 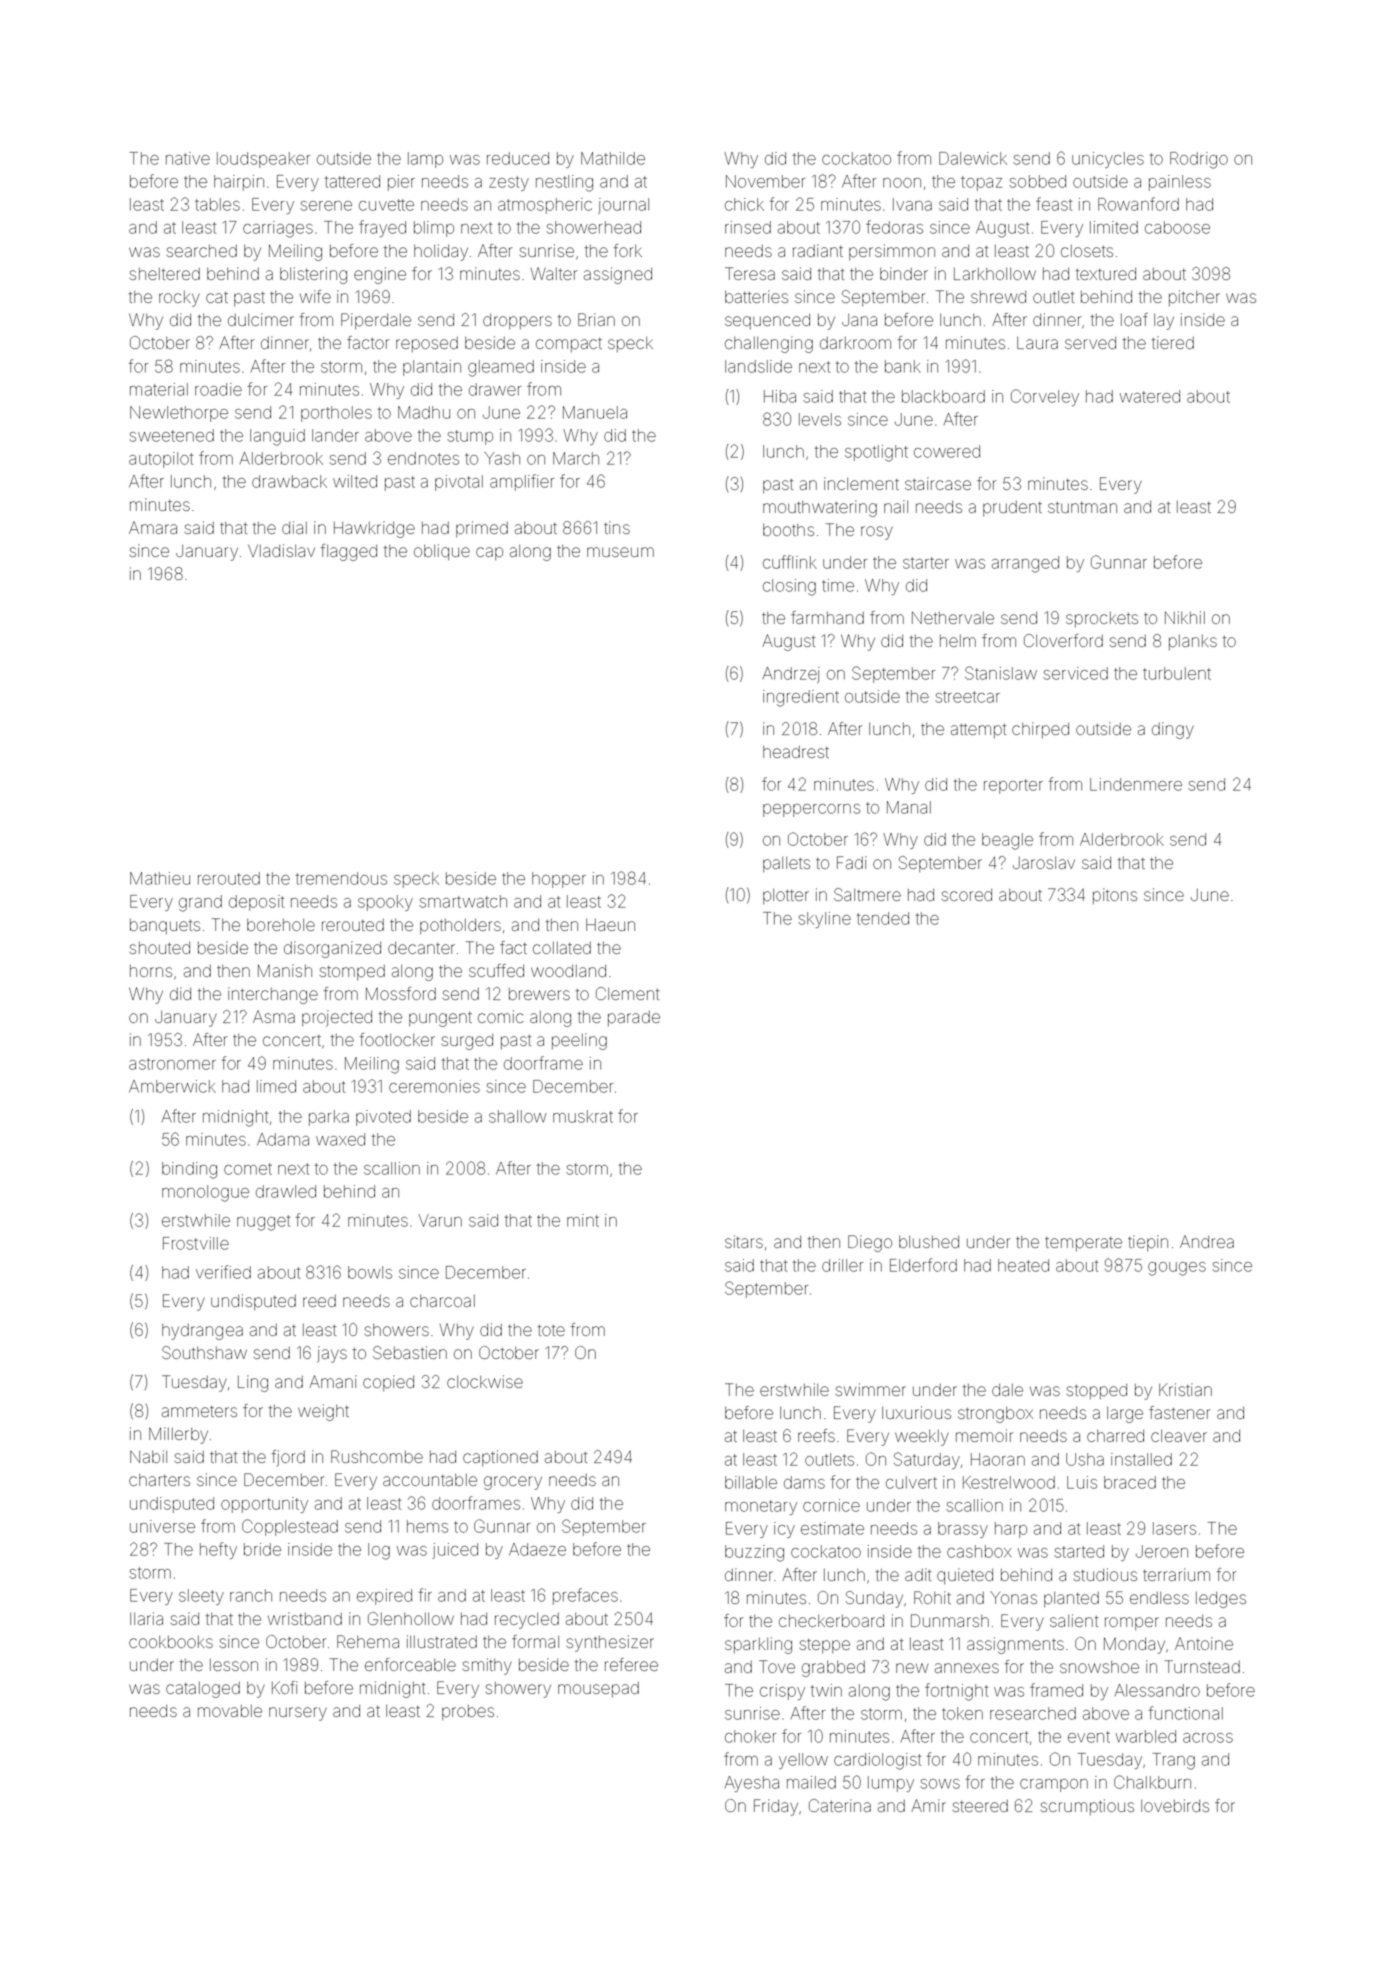 What do you see at coordinates (876, 453) in the screenshot?
I see `spotlight` at bounding box center [876, 453].
